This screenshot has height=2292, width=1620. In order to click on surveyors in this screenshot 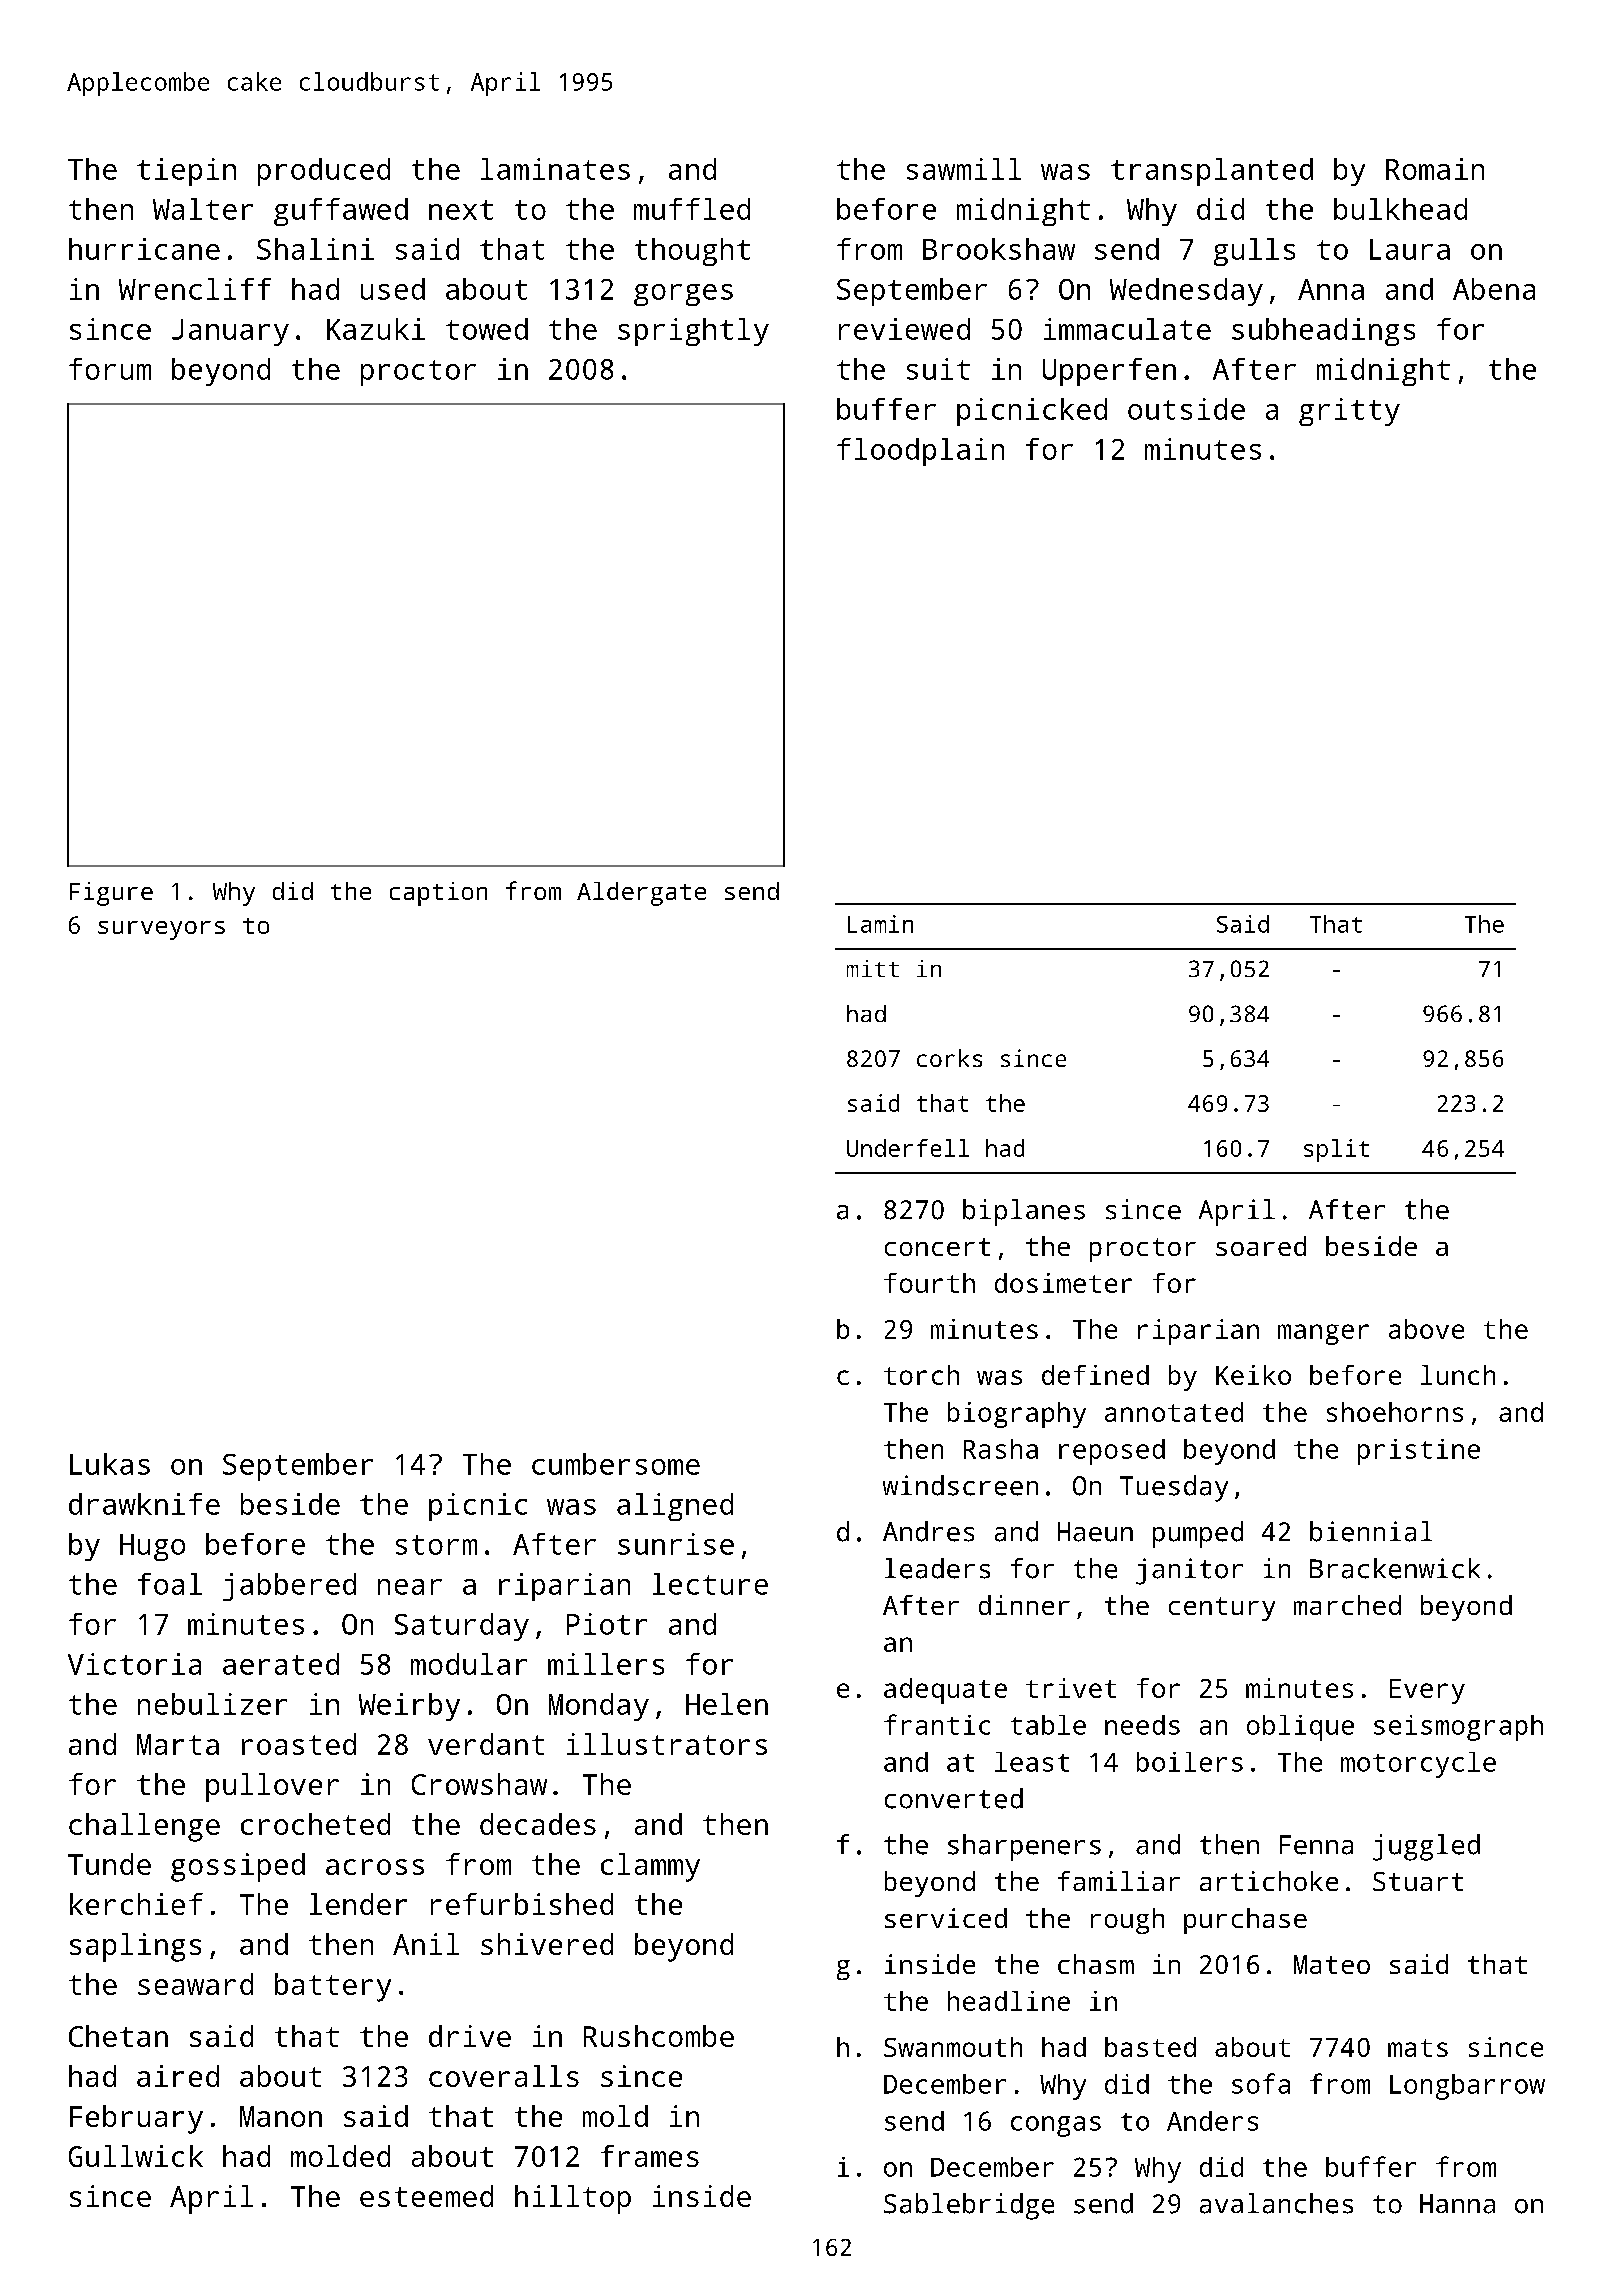, I will do `click(161, 930)`.
